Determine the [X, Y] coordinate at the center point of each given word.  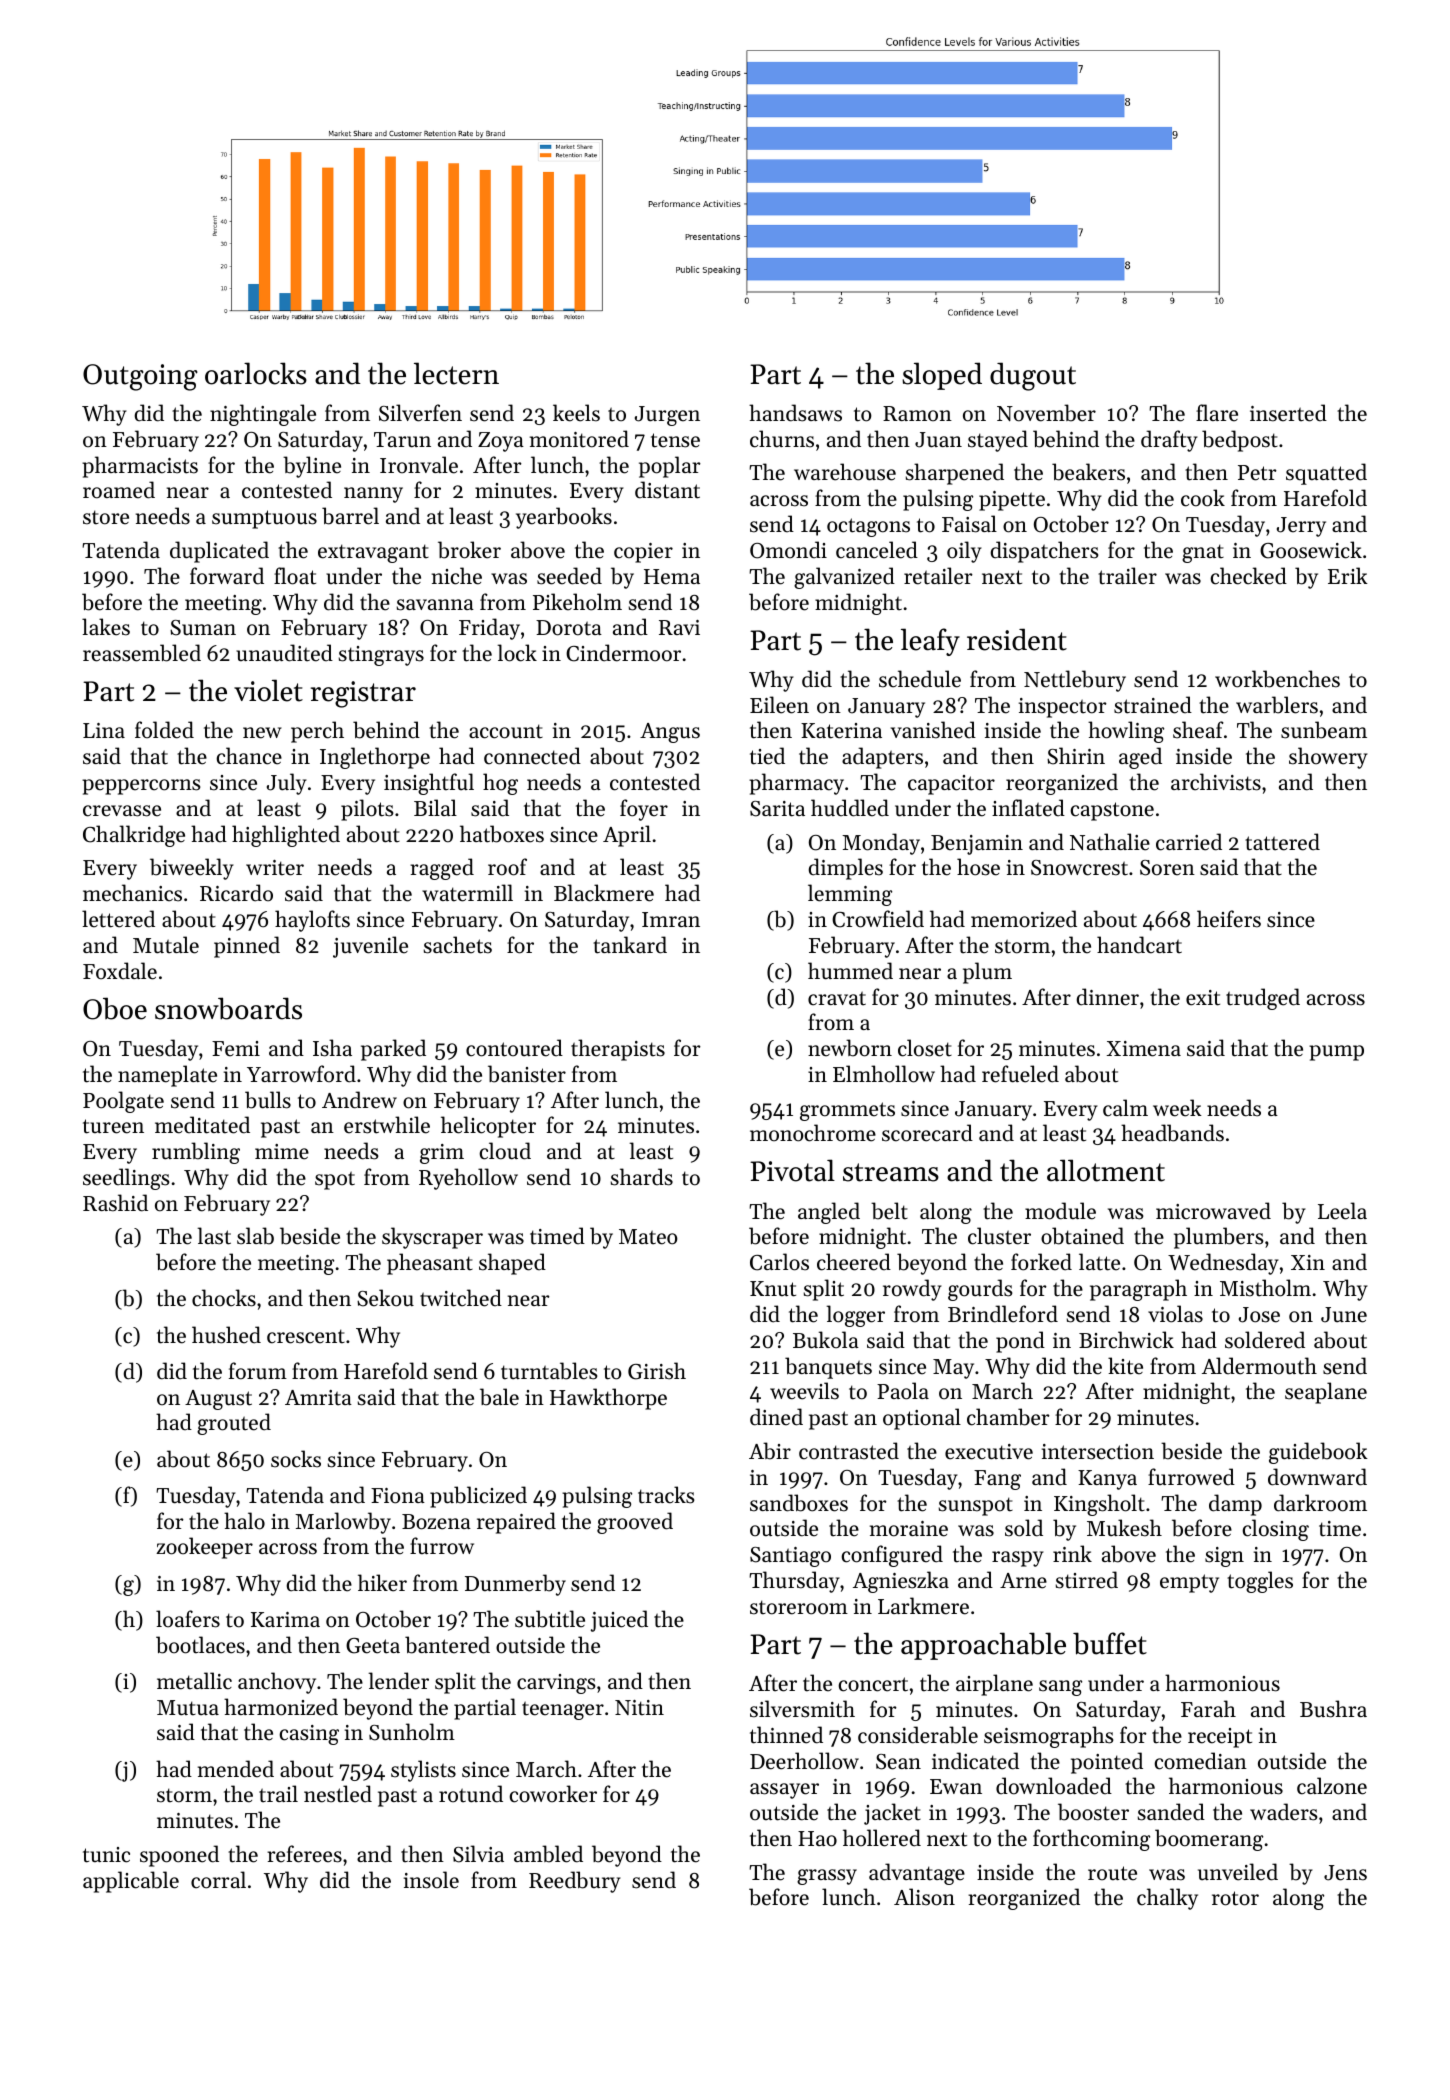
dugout [1033, 376]
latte [1099, 1262]
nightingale [263, 415]
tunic [106, 1855]
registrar [363, 694]
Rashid [115, 1203]
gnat [1203, 553]
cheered [854, 1262]
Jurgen [667, 416]
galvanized [844, 578]
